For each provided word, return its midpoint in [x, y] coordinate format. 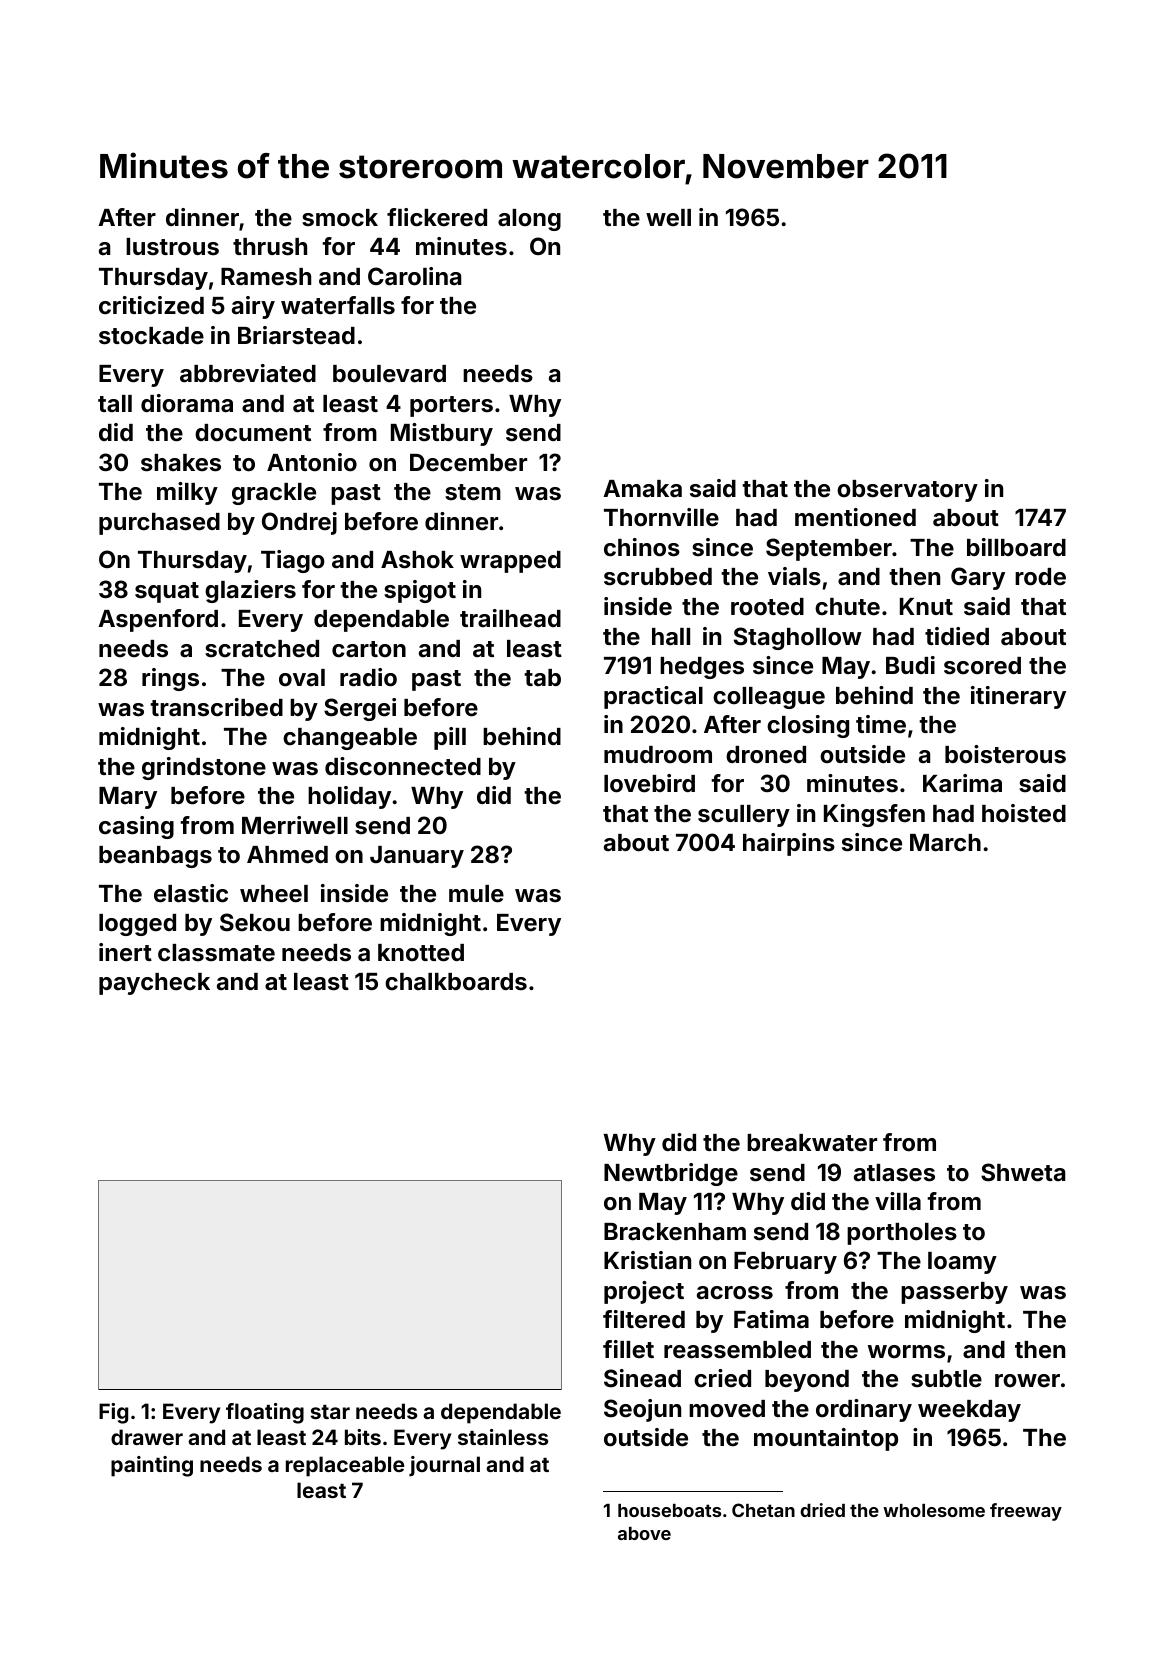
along [529, 220]
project [644, 1292]
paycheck [154, 984]
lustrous [172, 247]
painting [152, 1466]
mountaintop [826, 1439]
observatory [907, 491]
